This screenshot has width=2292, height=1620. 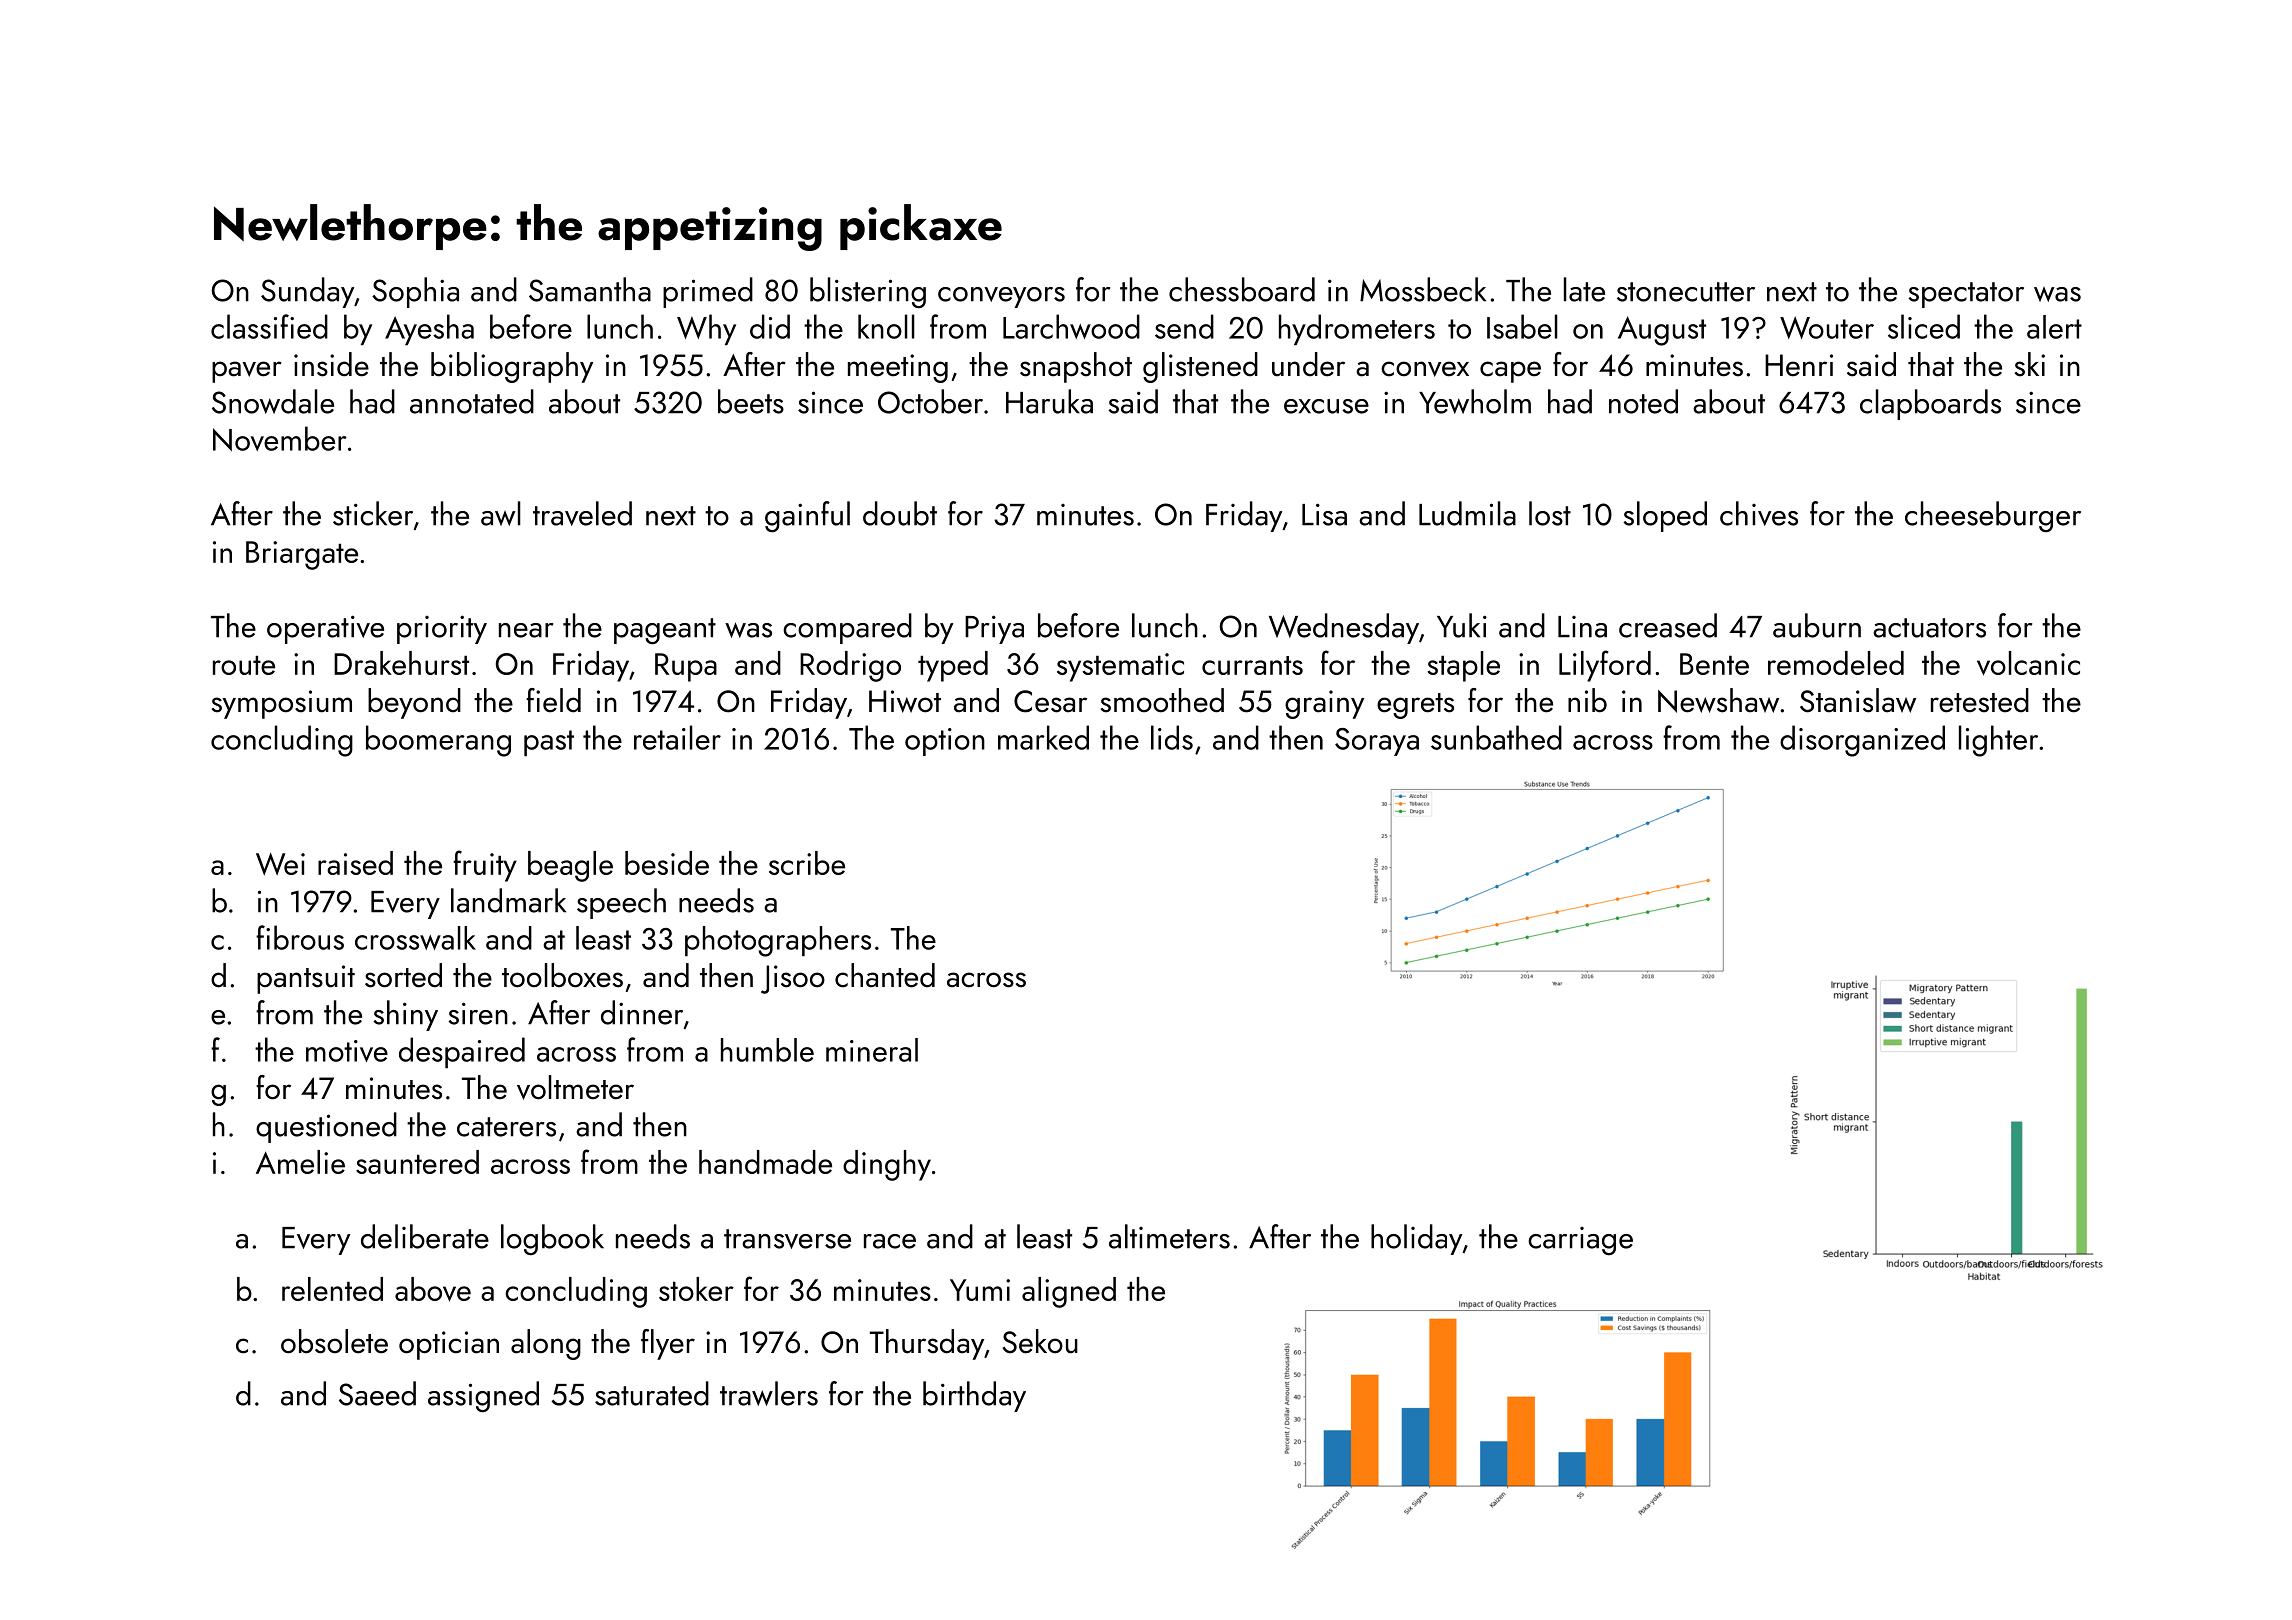 What do you see at coordinates (334, 1341) in the screenshot?
I see `obsolete` at bounding box center [334, 1341].
